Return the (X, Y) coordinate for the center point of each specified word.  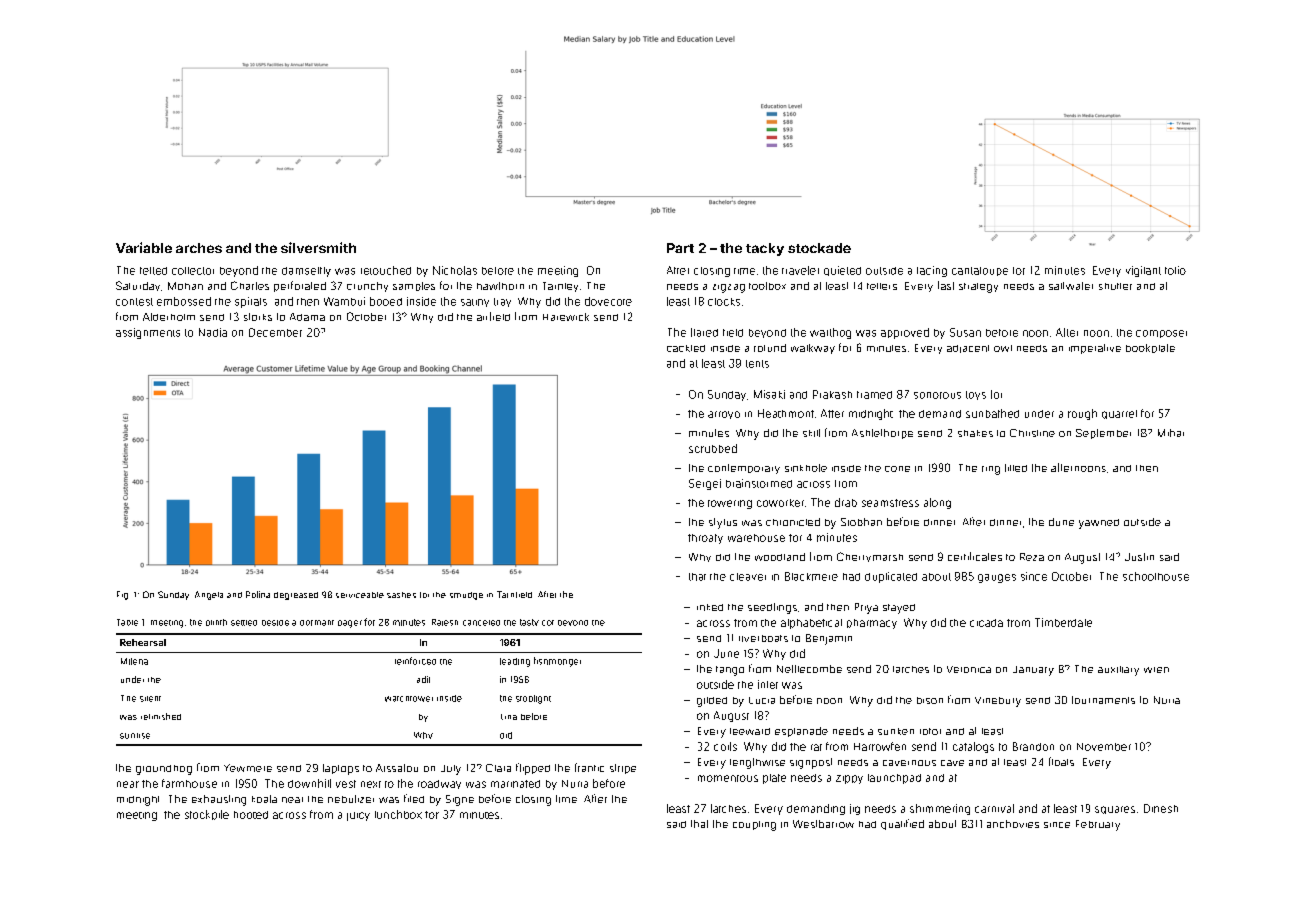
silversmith (318, 247)
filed (414, 798)
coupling (754, 826)
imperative (1095, 349)
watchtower (409, 699)
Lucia (762, 700)
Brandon (1033, 746)
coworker (780, 503)
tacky (765, 249)
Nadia (213, 332)
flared (704, 332)
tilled (1016, 468)
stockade (819, 248)
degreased (296, 596)
